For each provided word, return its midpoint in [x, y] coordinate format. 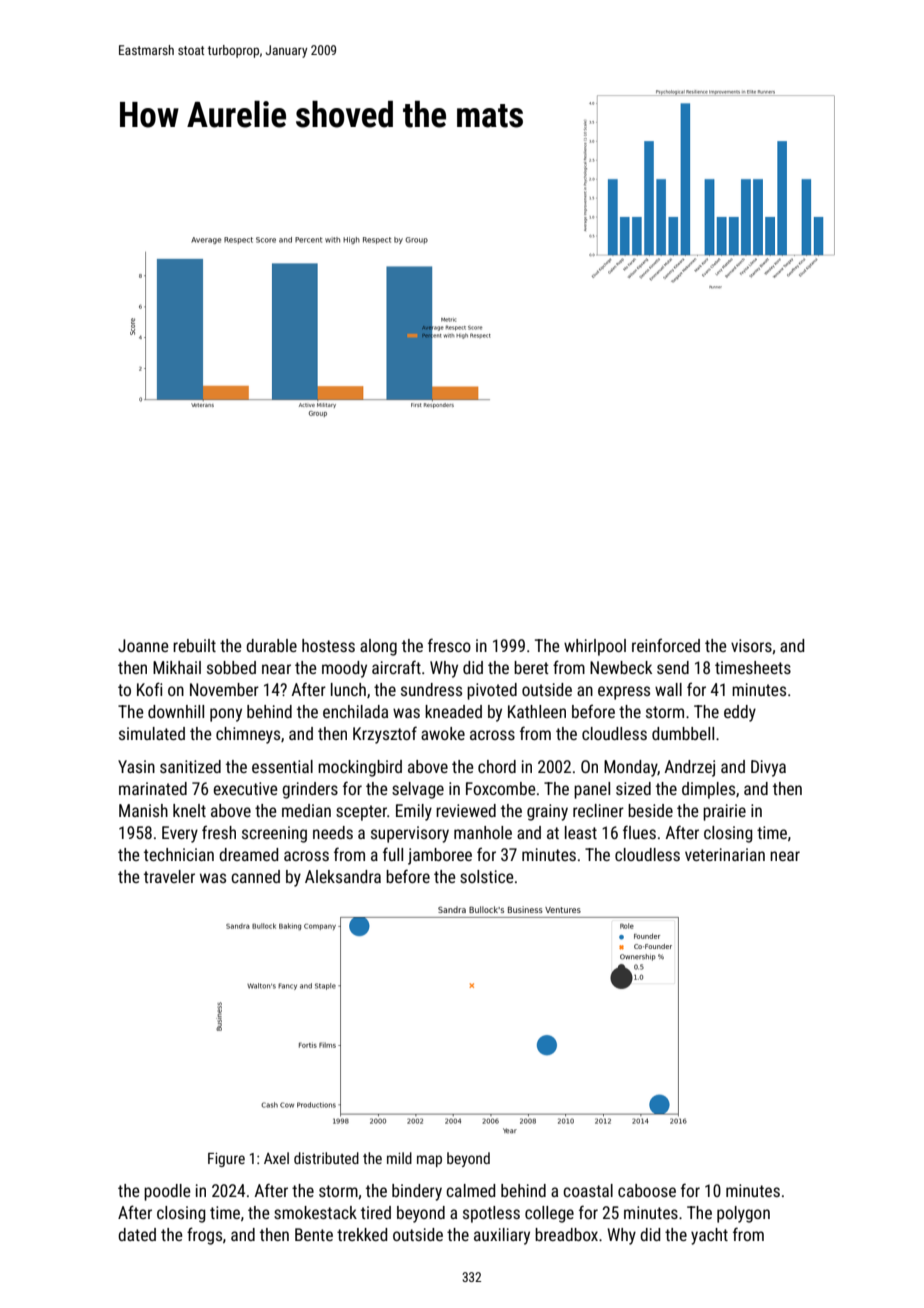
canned [255, 876]
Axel [276, 1158]
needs [333, 832]
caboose [647, 1190]
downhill [176, 711]
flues [639, 832]
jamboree [440, 856]
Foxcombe [500, 788]
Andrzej [690, 768]
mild [399, 1158]
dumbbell [683, 733]
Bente [314, 1234]
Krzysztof [385, 735]
